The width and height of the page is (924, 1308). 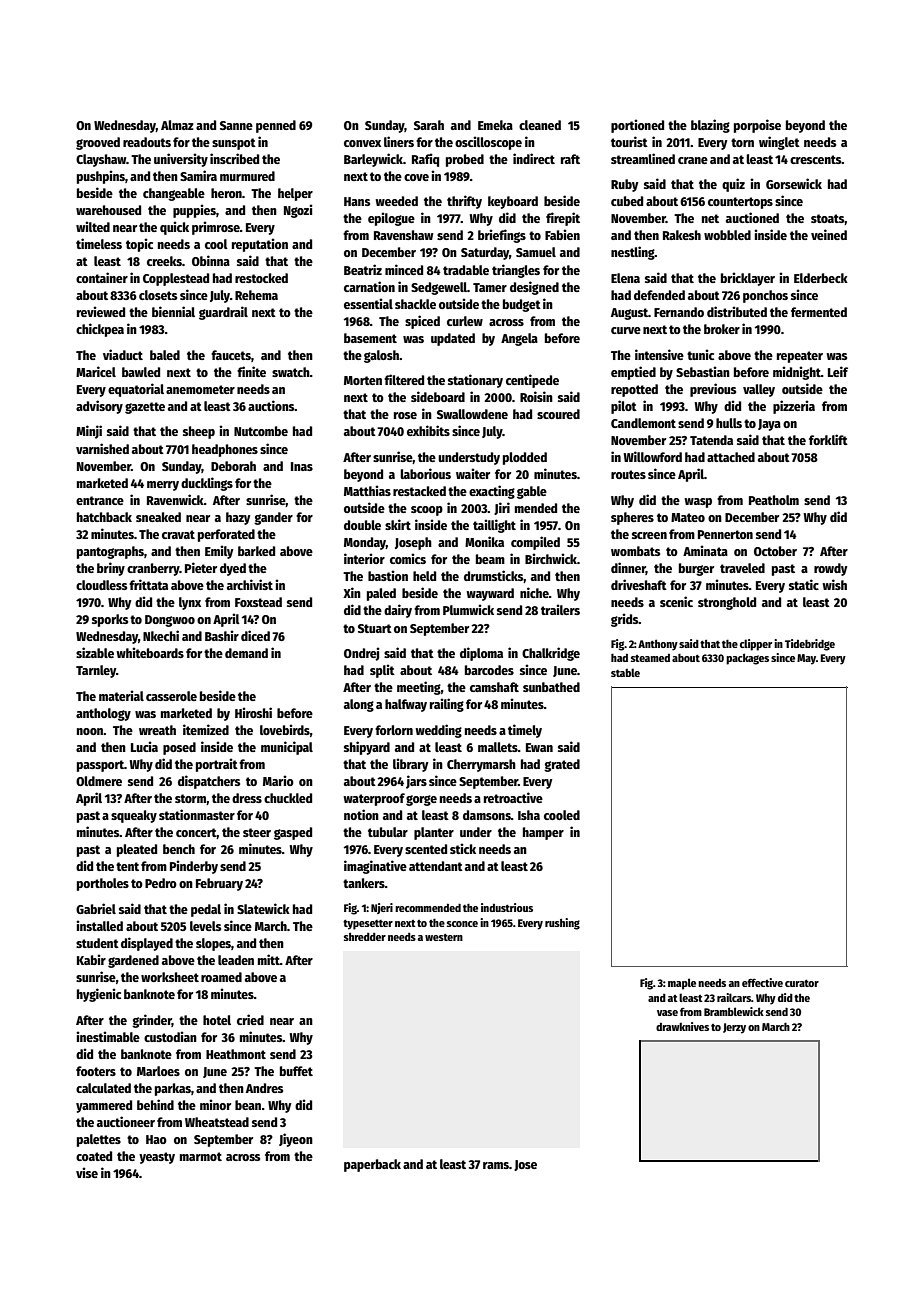 What do you see at coordinates (757, 126) in the page?
I see `porpoise` at bounding box center [757, 126].
